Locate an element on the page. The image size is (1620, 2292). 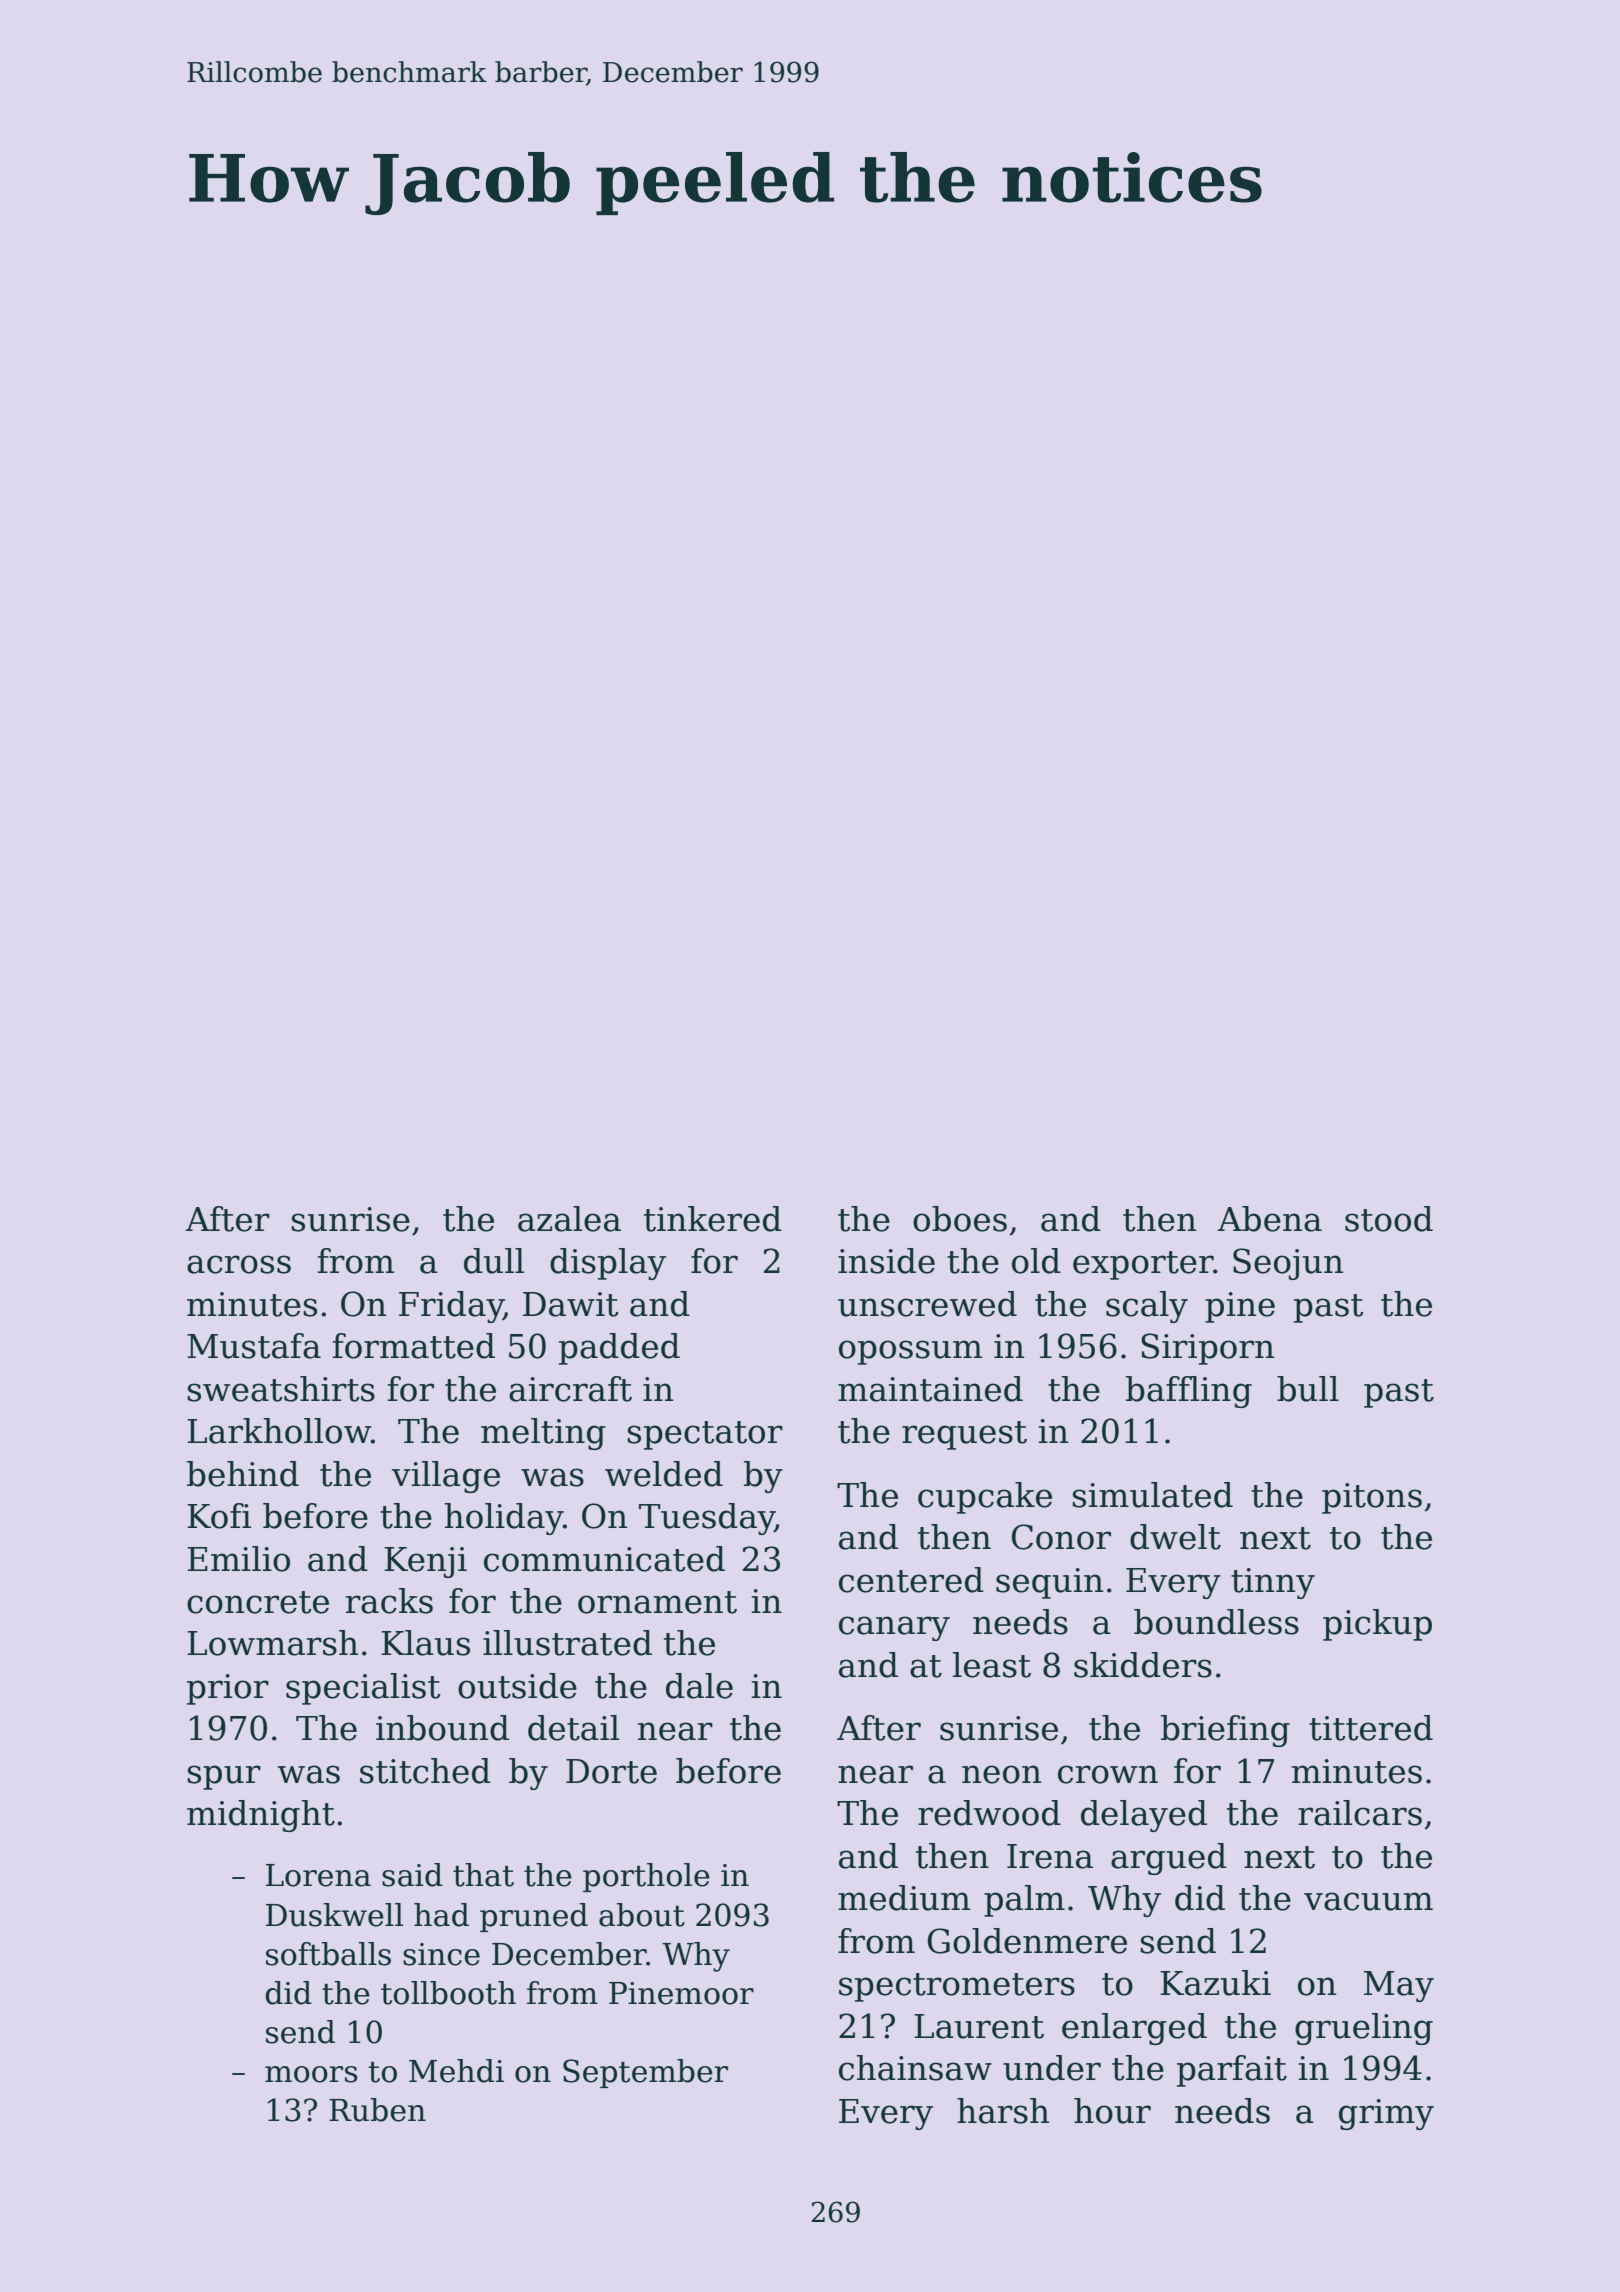
ornament is located at coordinates (657, 1602).
